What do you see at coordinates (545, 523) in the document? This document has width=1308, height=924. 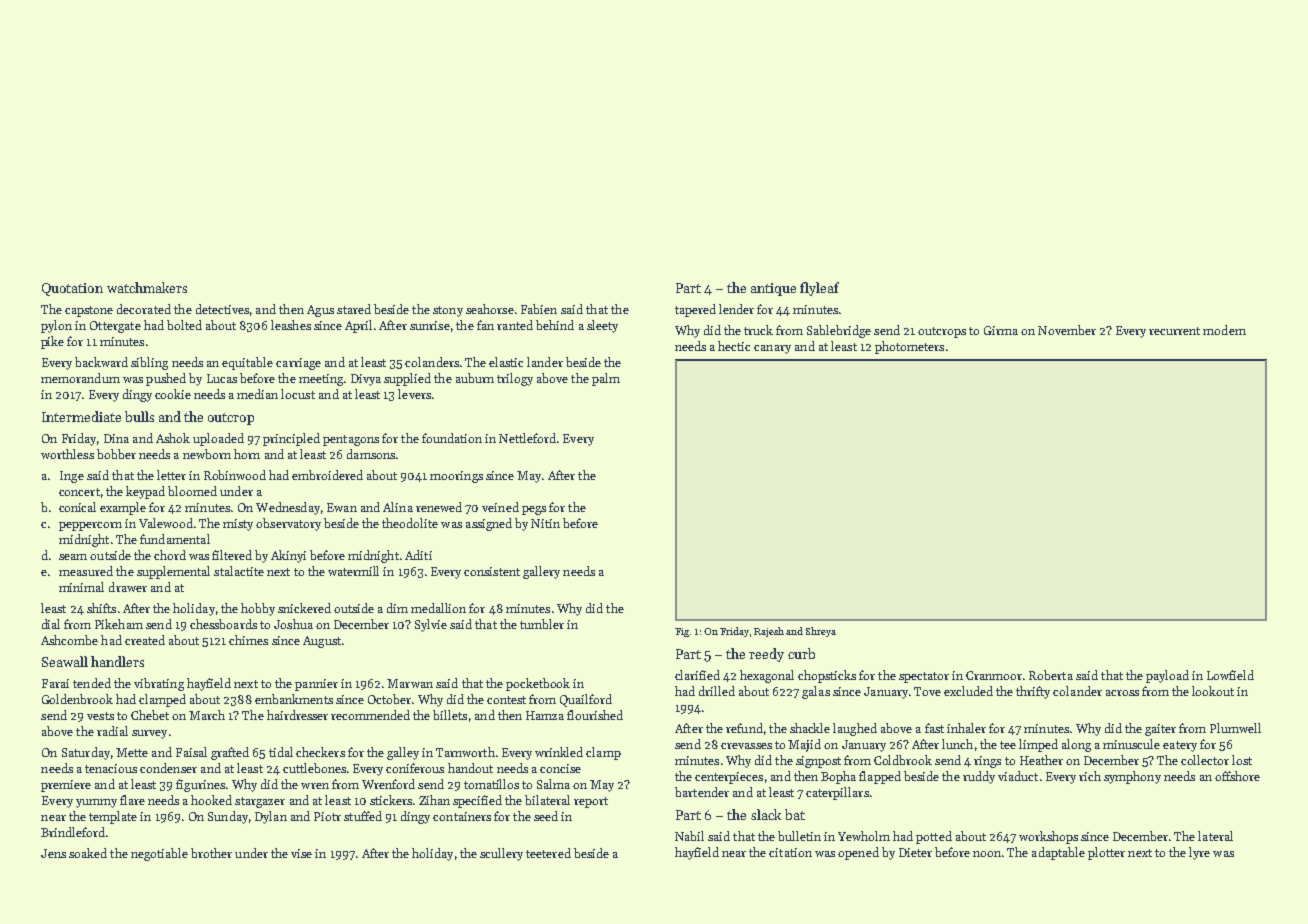 I see `Nitin` at bounding box center [545, 523].
